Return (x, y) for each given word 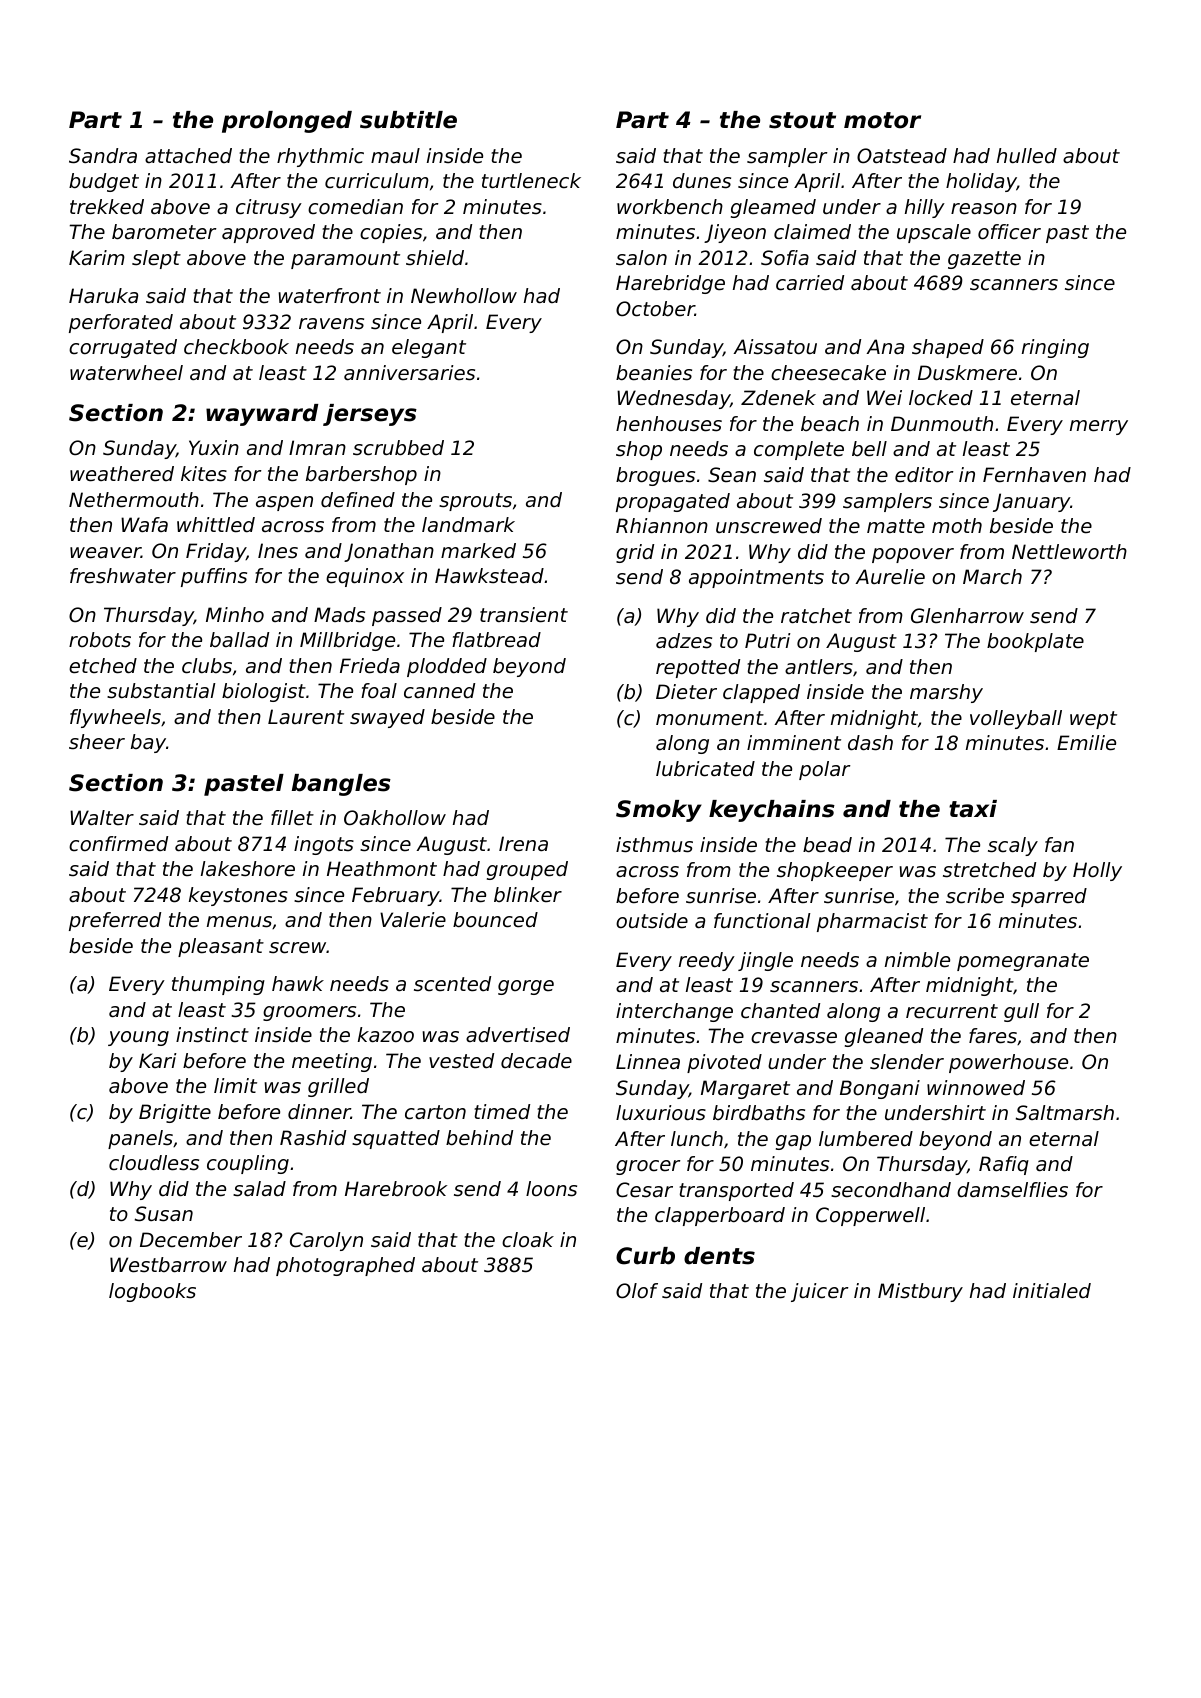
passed (407, 616)
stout (802, 120)
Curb (645, 1256)
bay (148, 743)
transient (524, 615)
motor (882, 120)
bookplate (1035, 642)
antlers (819, 667)
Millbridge (347, 641)
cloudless (154, 1163)
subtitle (408, 120)
